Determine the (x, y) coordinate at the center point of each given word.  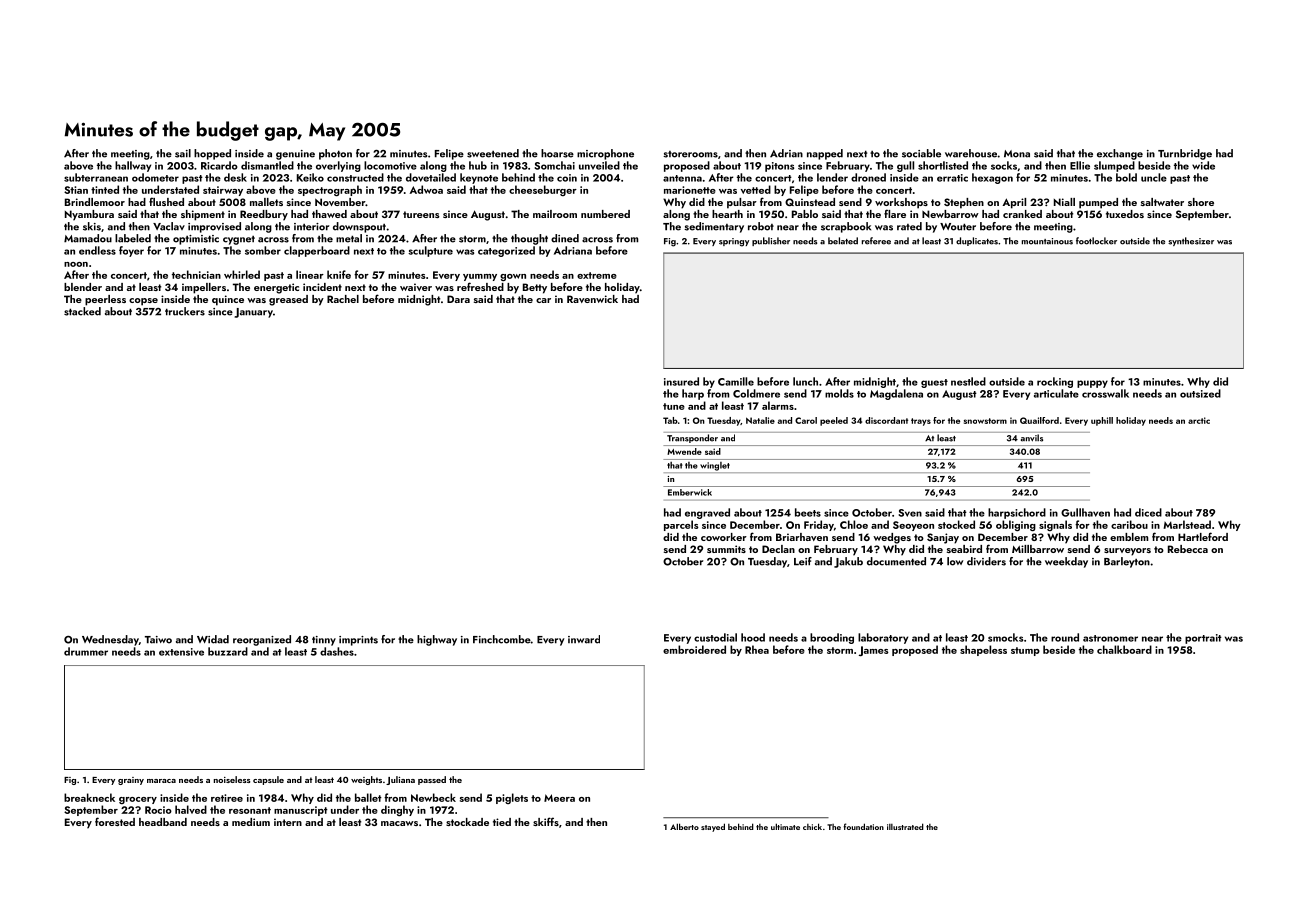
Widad (213, 639)
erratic (952, 178)
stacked (82, 311)
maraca (161, 781)
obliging (1016, 525)
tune (674, 406)
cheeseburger (543, 190)
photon (335, 154)
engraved (707, 513)
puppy (1092, 384)
